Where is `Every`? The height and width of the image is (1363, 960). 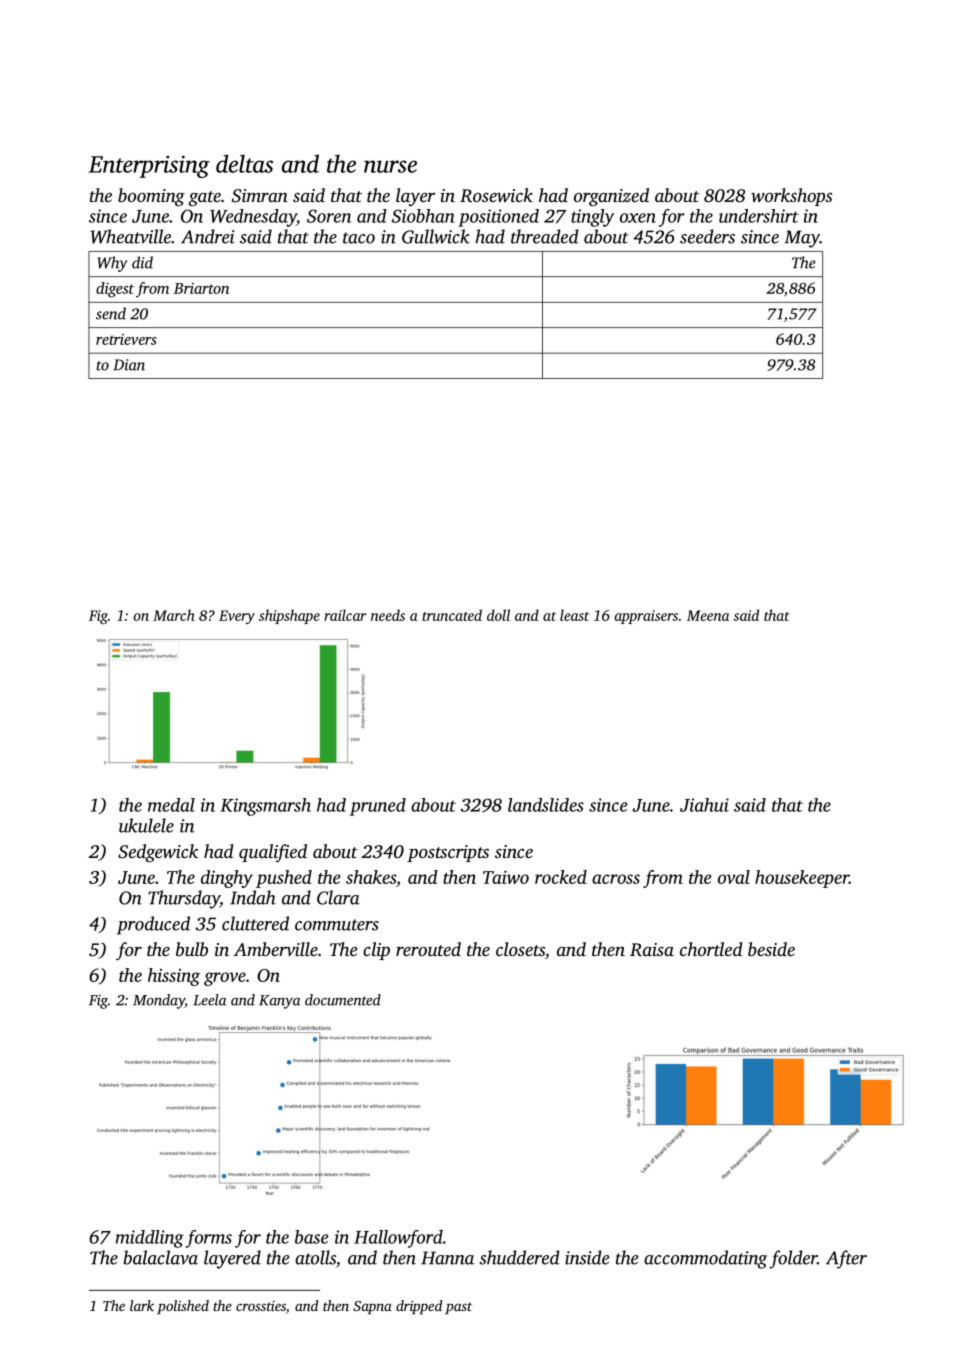
Every is located at coordinates (237, 617).
